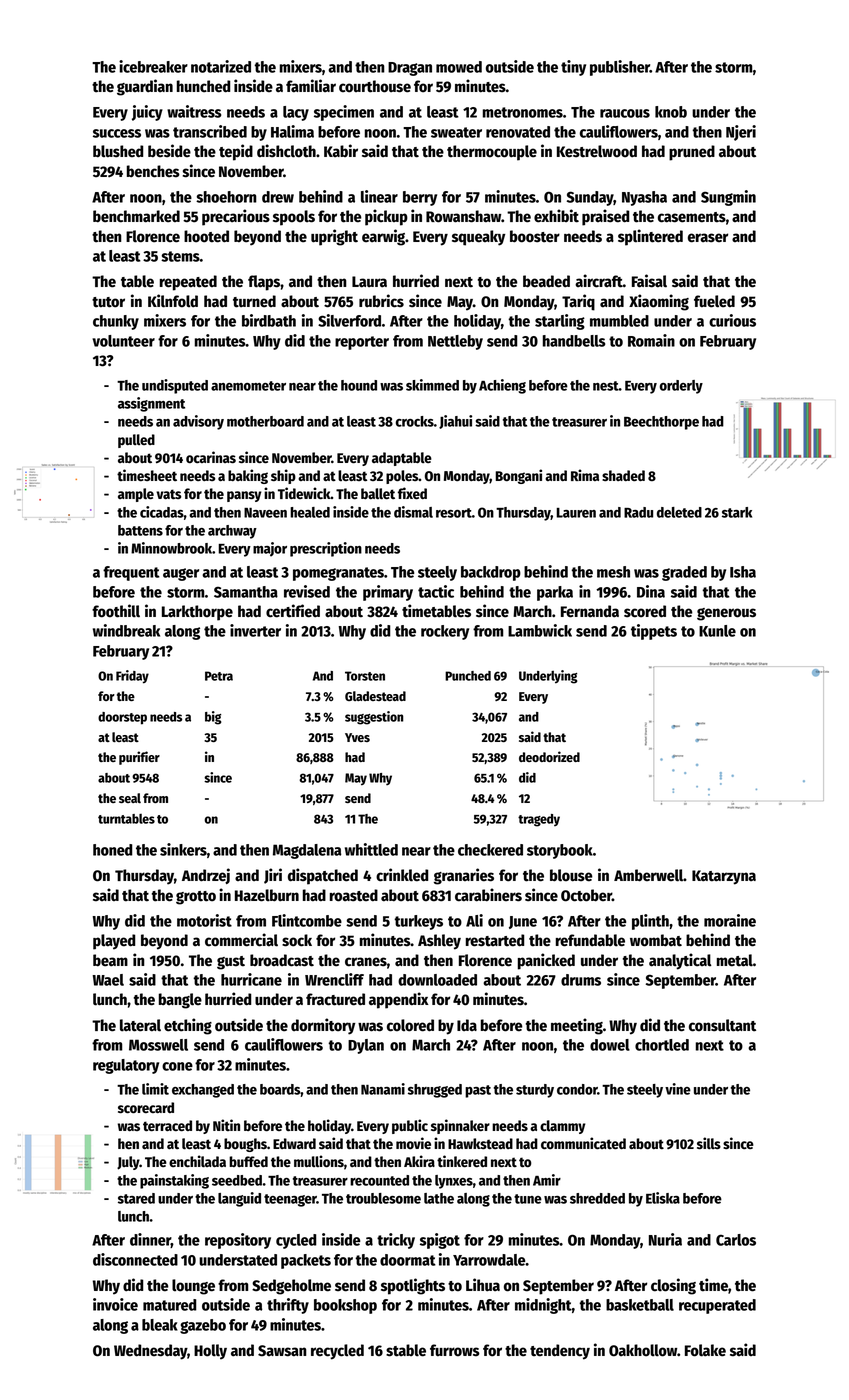 This document has height=1400, width=849. Describe the element at coordinates (714, 301) in the document. I see `fueled` at that location.
